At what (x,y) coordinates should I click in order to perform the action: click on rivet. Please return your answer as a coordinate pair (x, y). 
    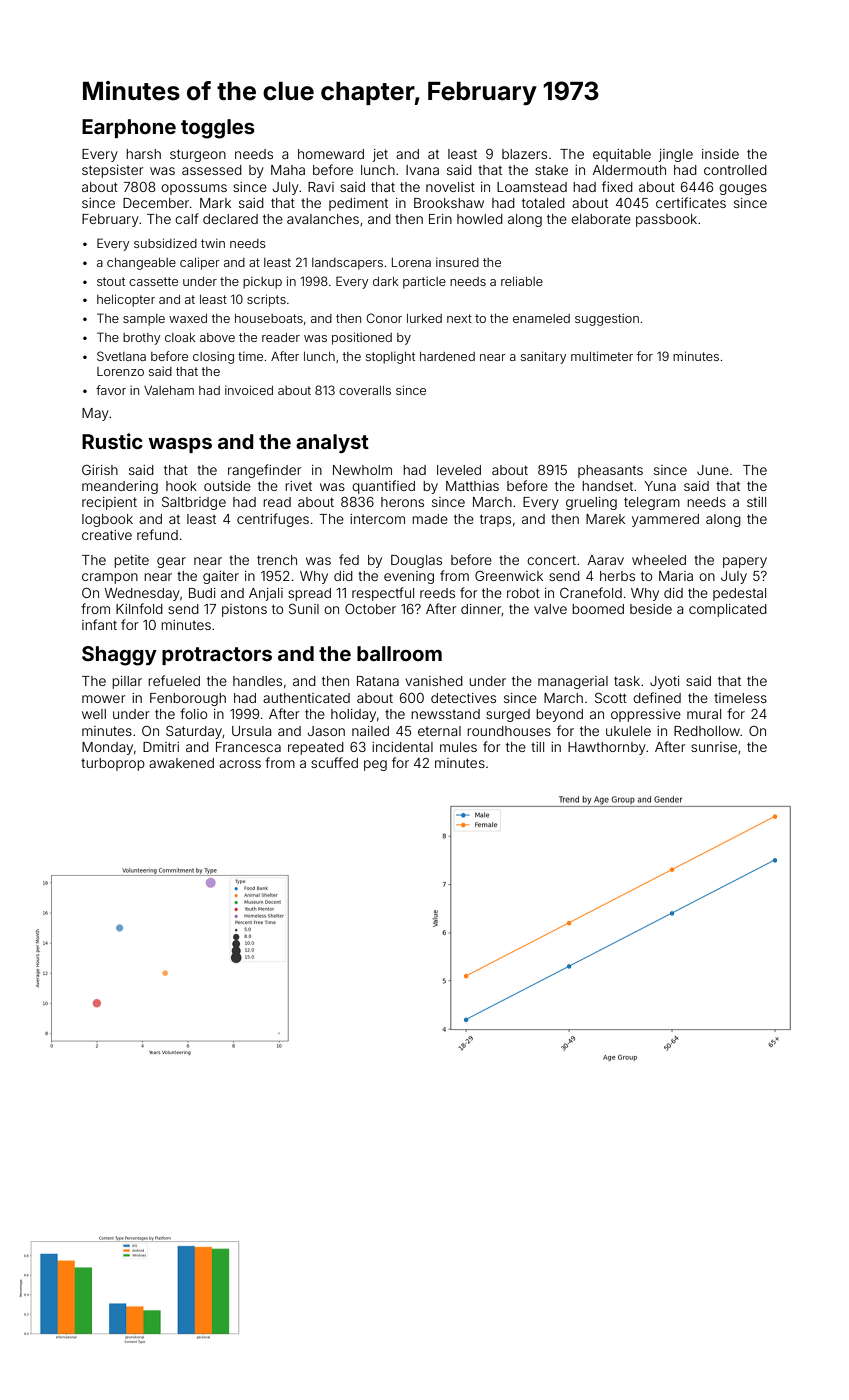
    Looking at the image, I should click on (298, 486).
